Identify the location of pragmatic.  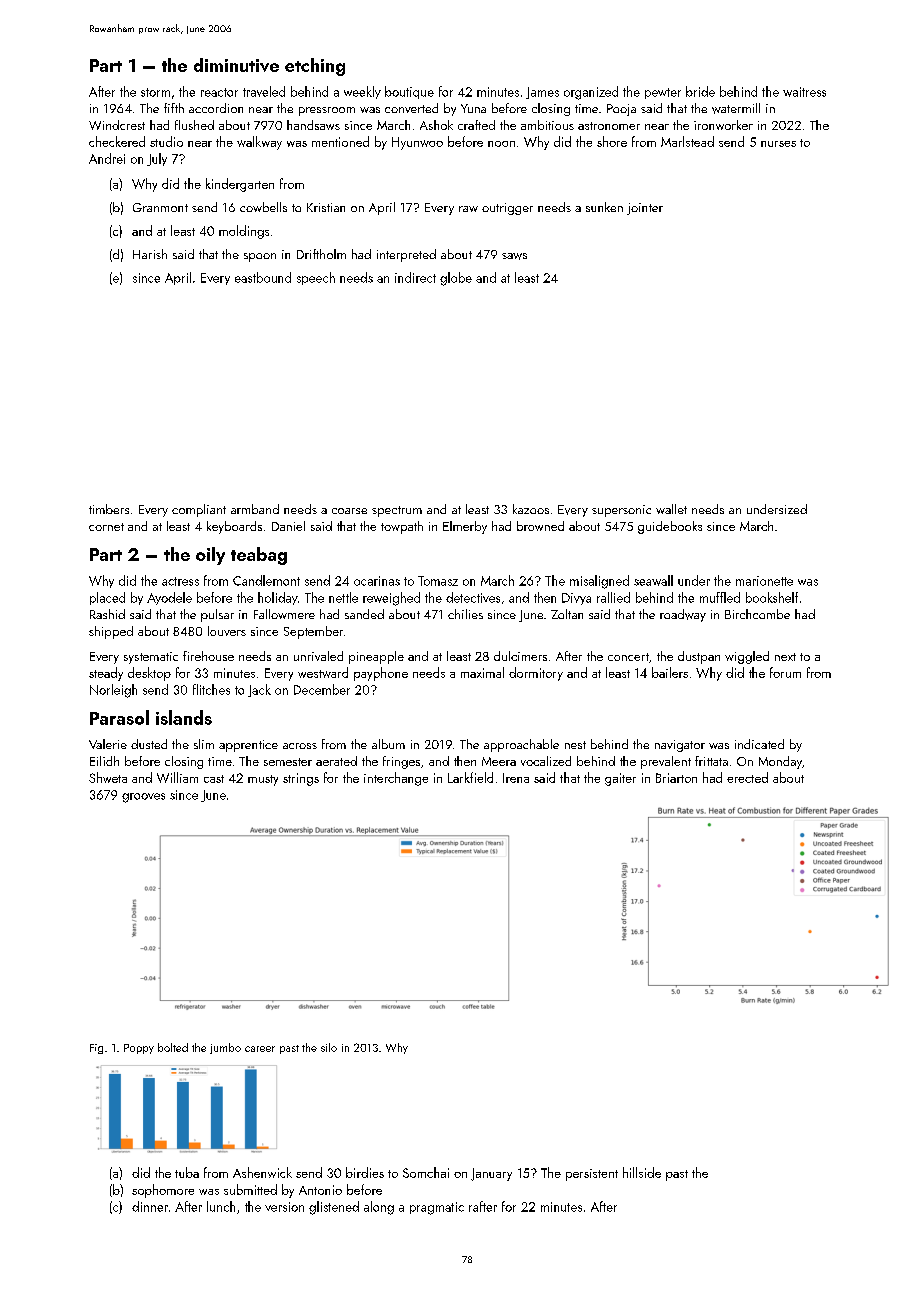
(437, 1208).
